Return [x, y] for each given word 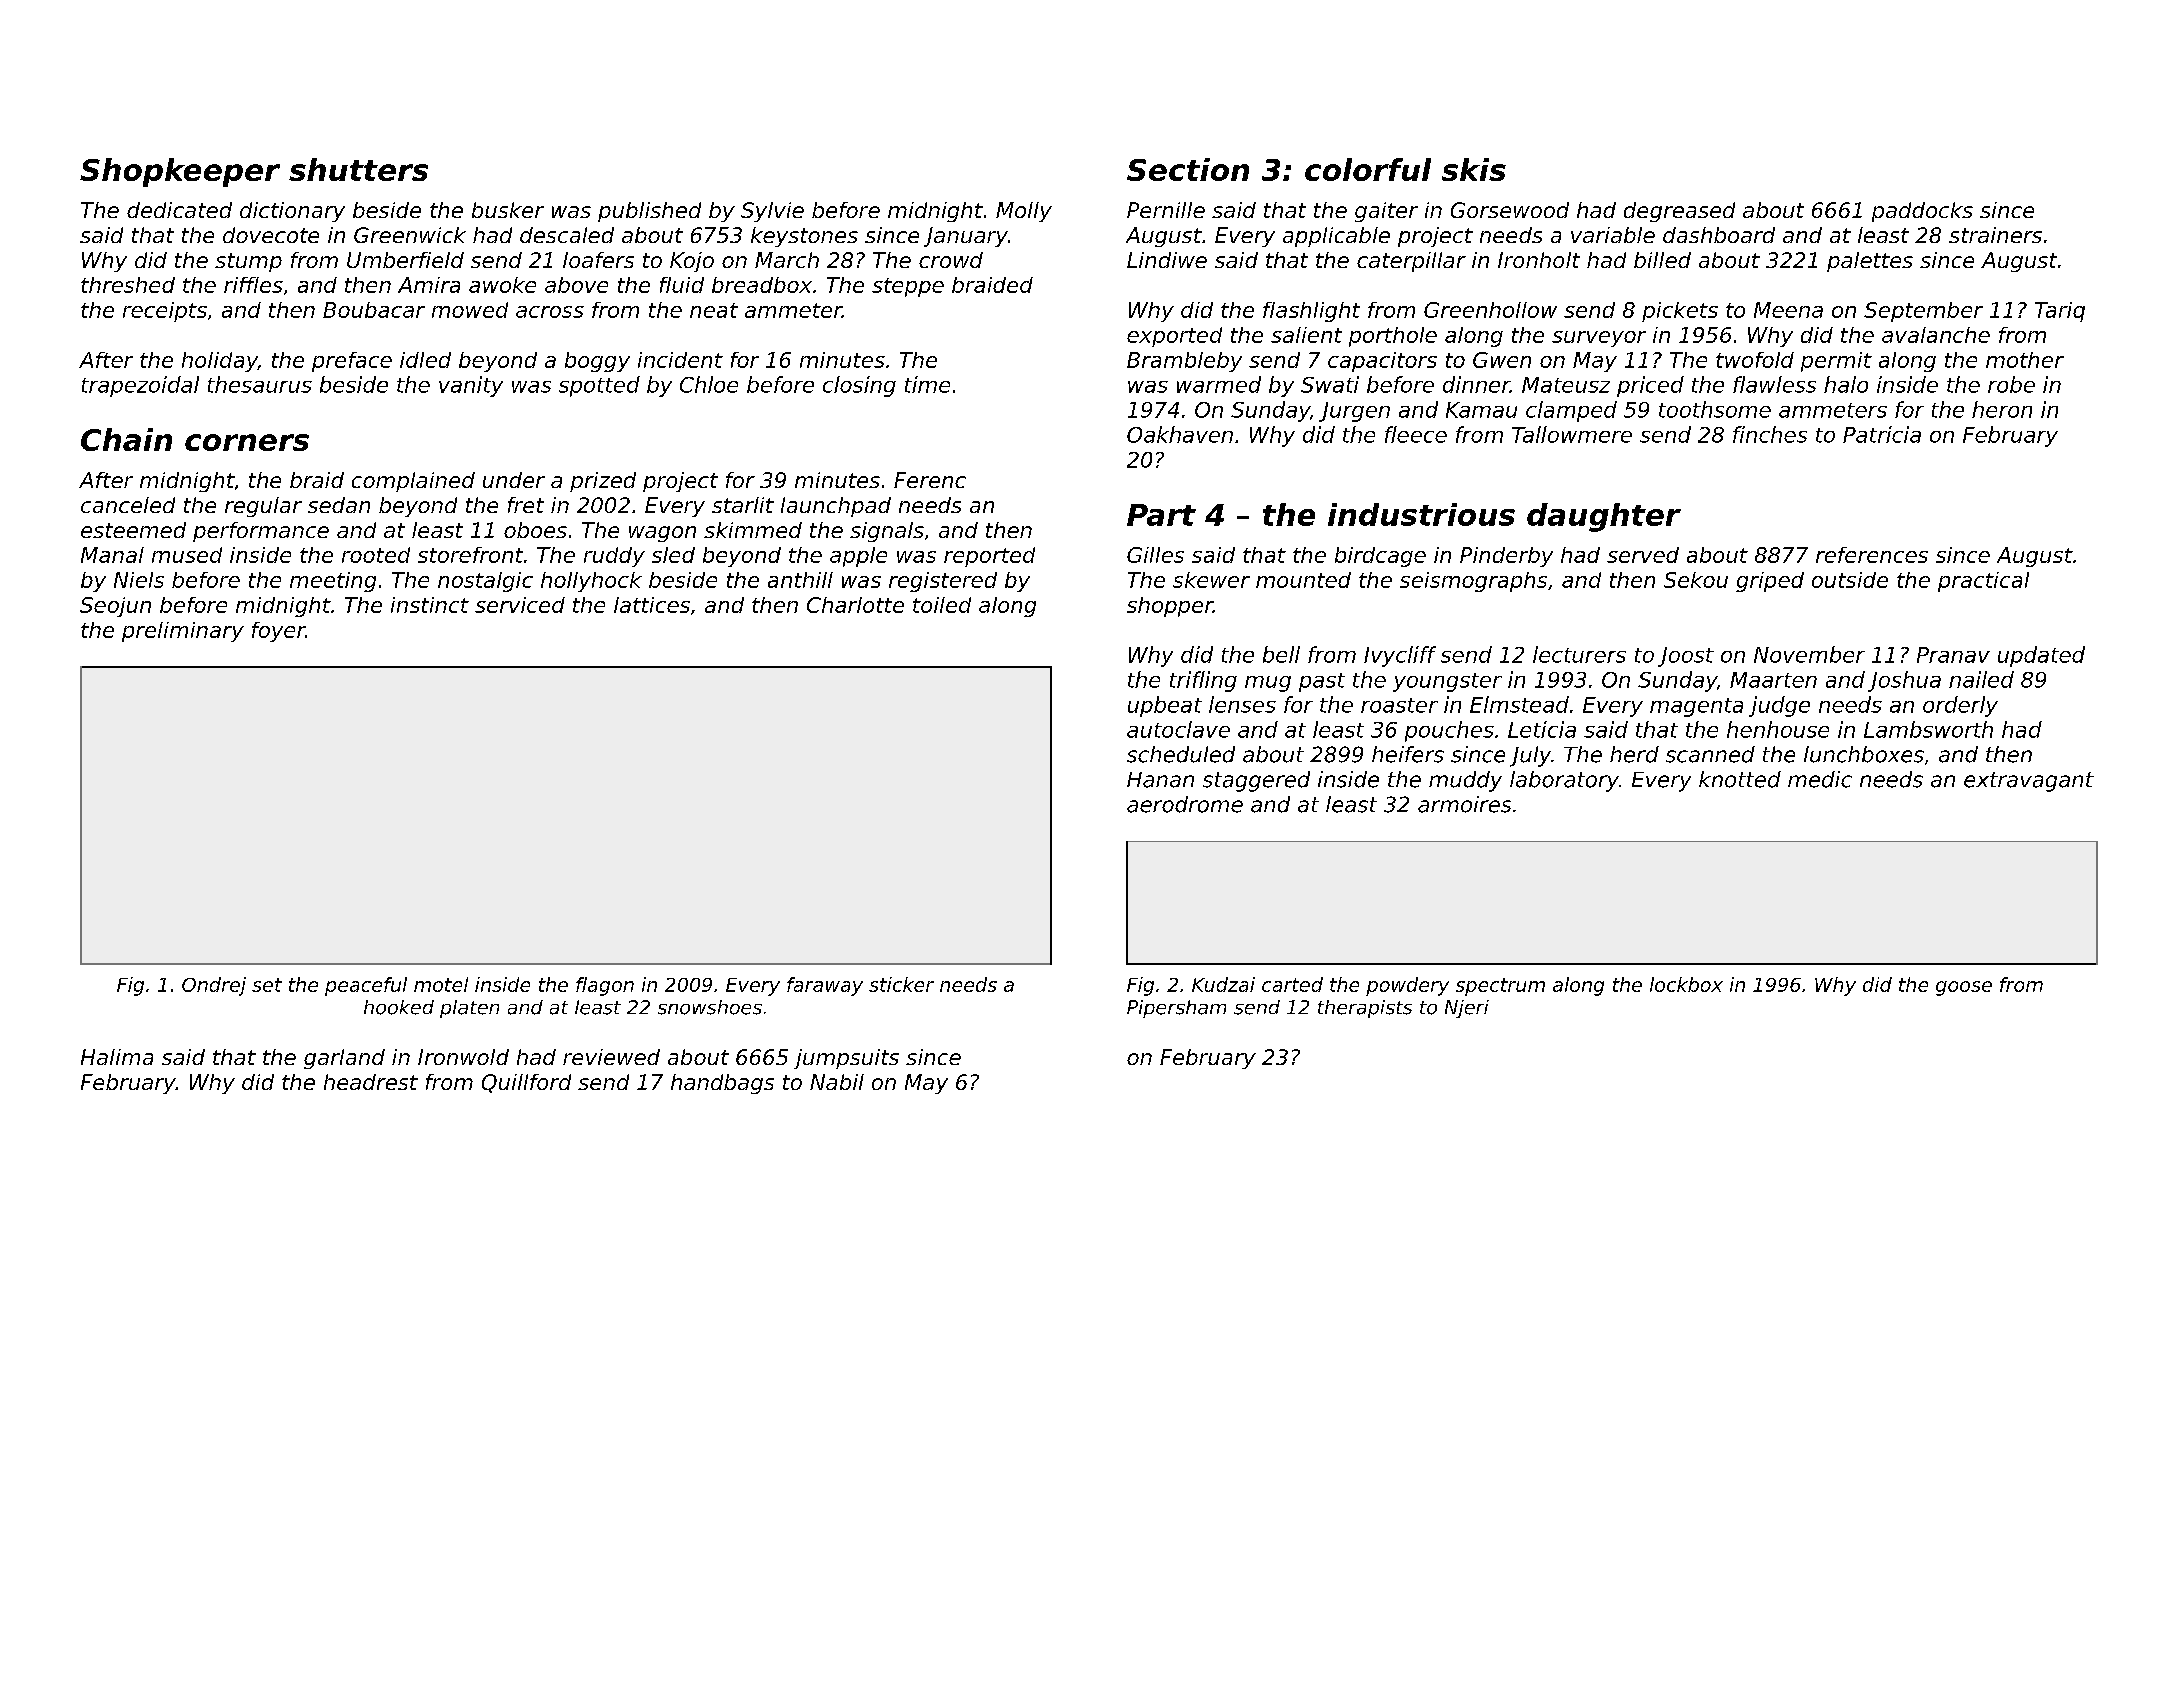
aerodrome [1185, 804]
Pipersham [1176, 1009]
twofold [1755, 360]
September [1923, 312]
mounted [1303, 580]
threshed [128, 285]
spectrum [1500, 987]
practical [1983, 582]
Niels [139, 580]
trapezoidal [140, 386]
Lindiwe [1167, 260]
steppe [908, 287]
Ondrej [214, 986]
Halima [117, 1057]
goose [1964, 988]
